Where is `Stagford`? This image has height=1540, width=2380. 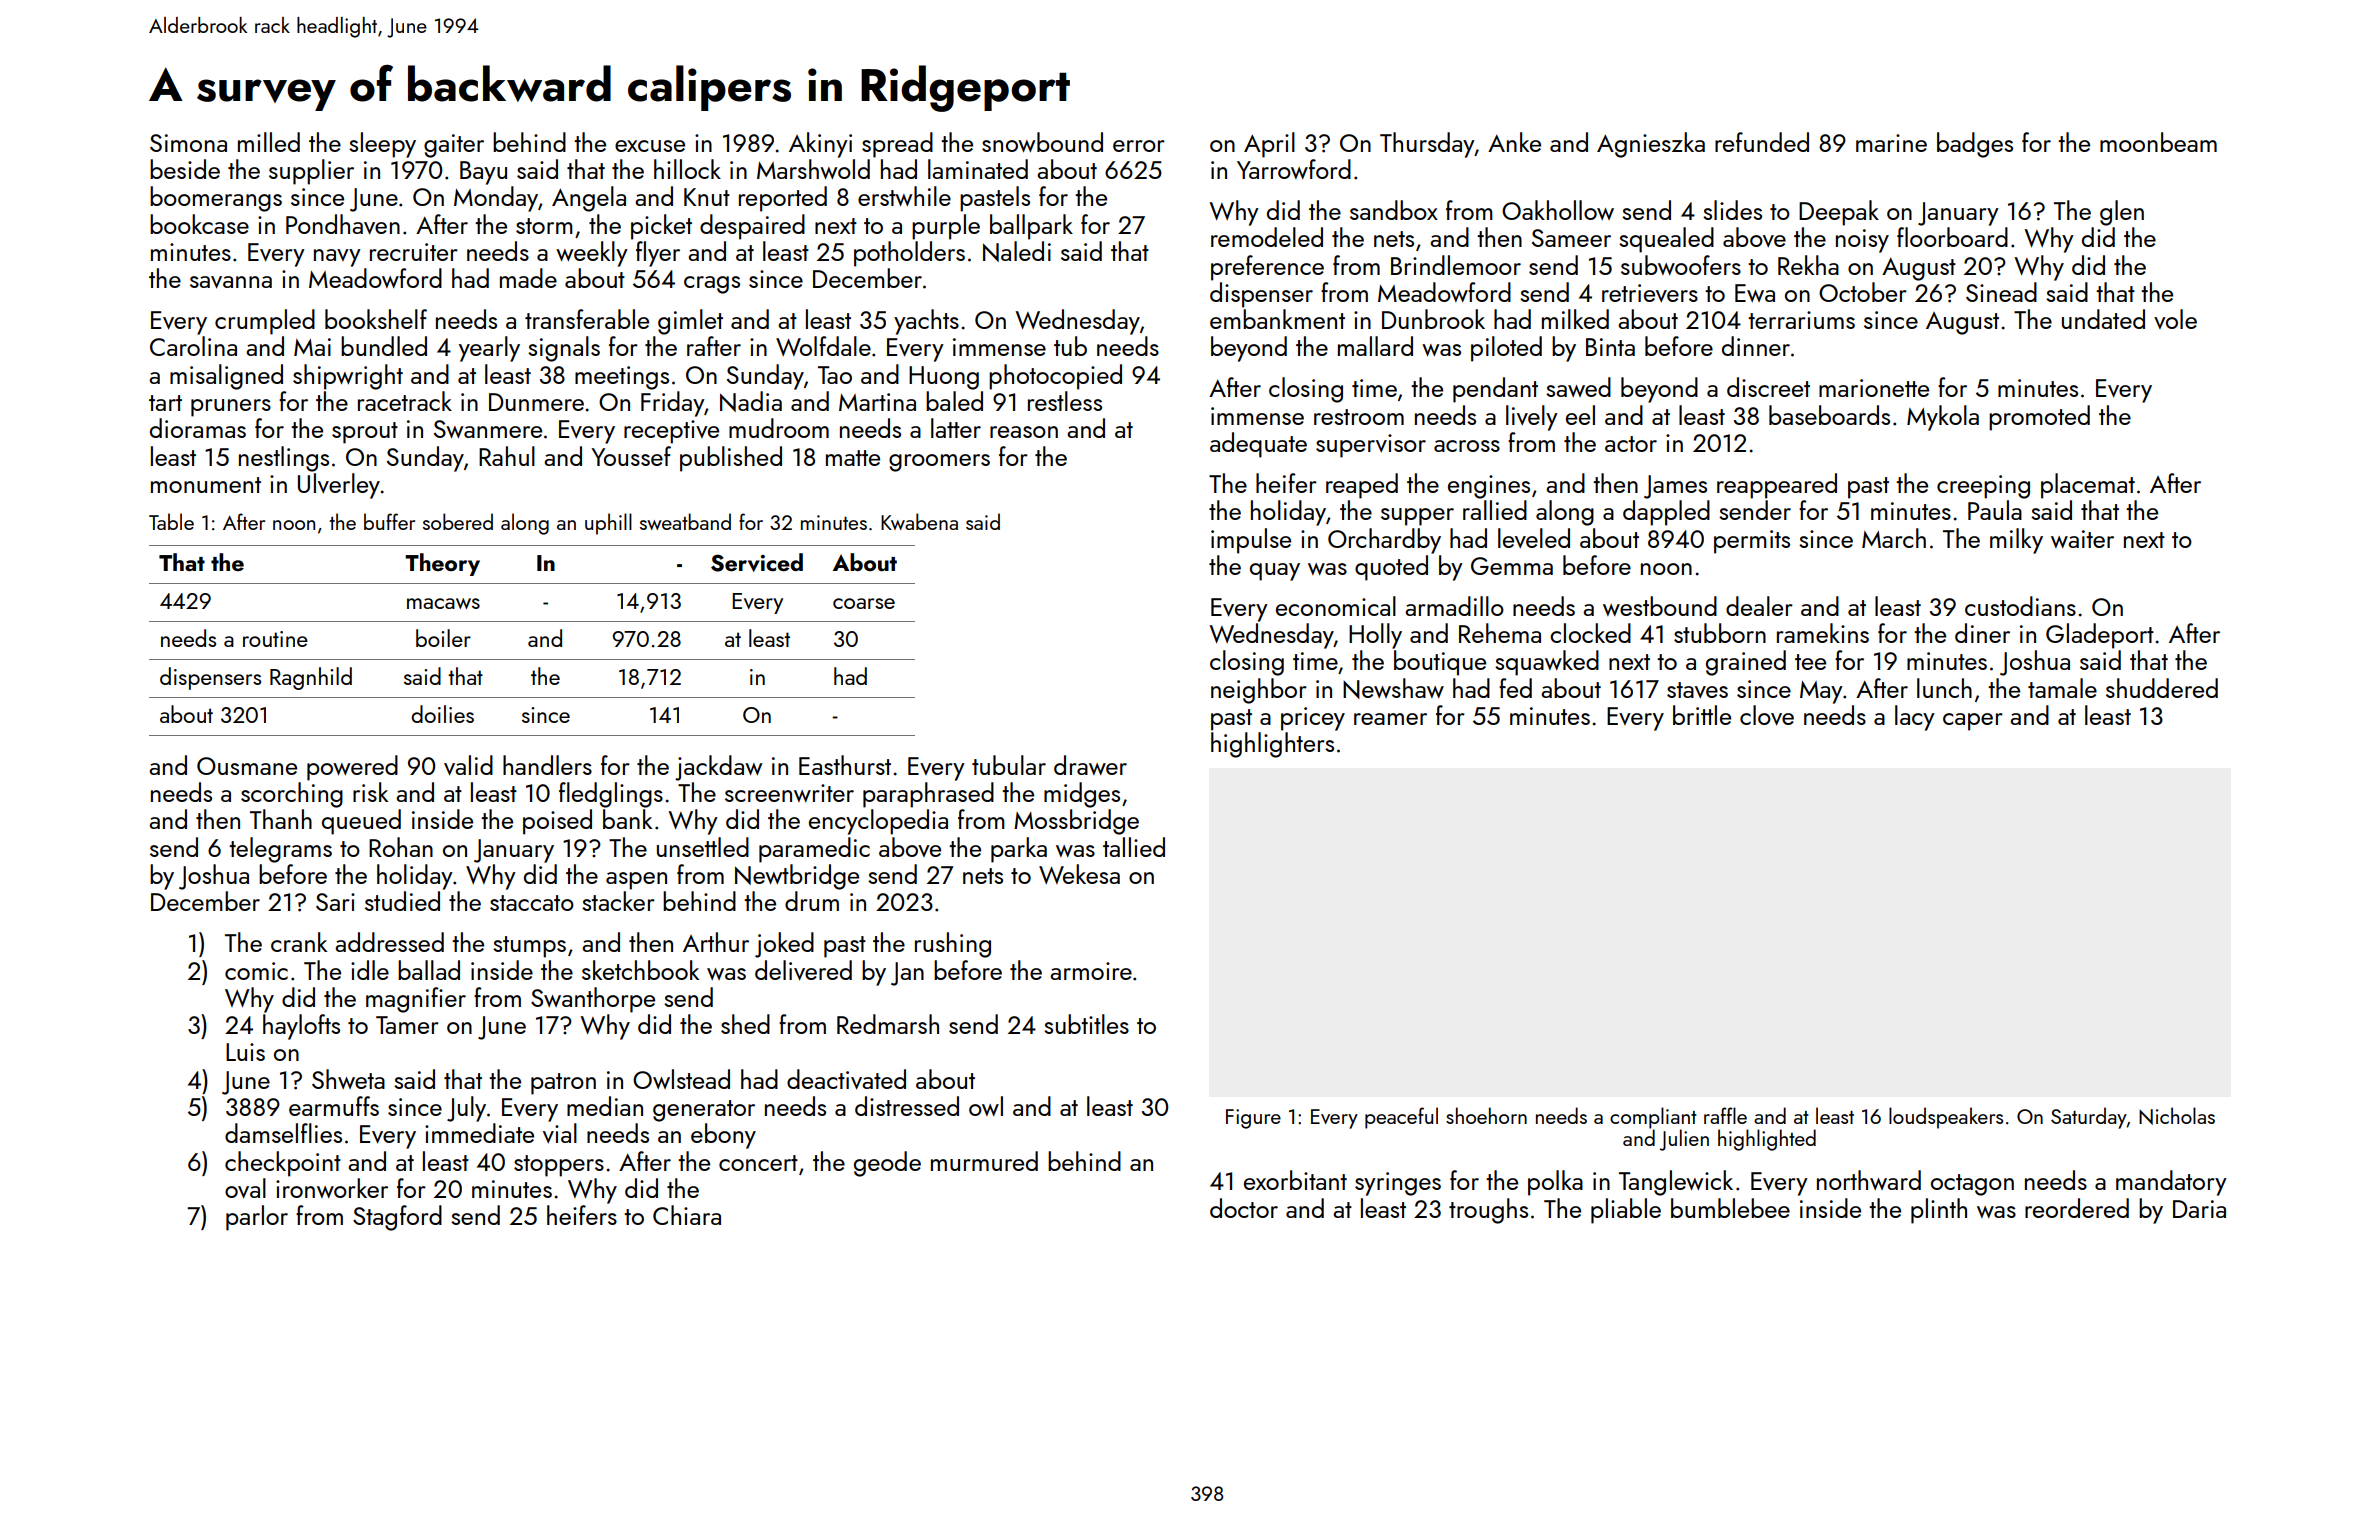
Stagford is located at coordinates (397, 1218).
